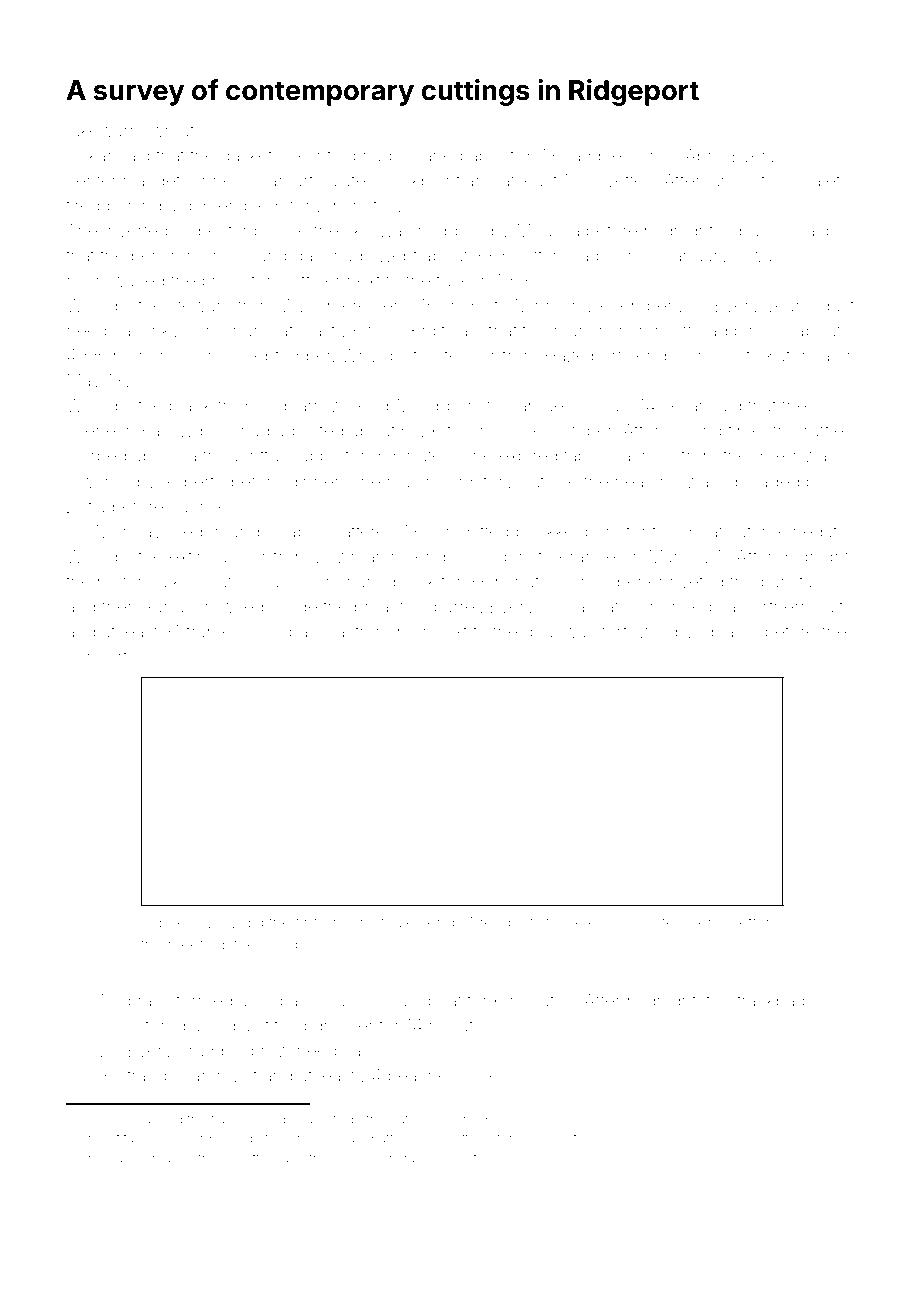  What do you see at coordinates (382, 632) in the page?
I see `astronomer` at bounding box center [382, 632].
